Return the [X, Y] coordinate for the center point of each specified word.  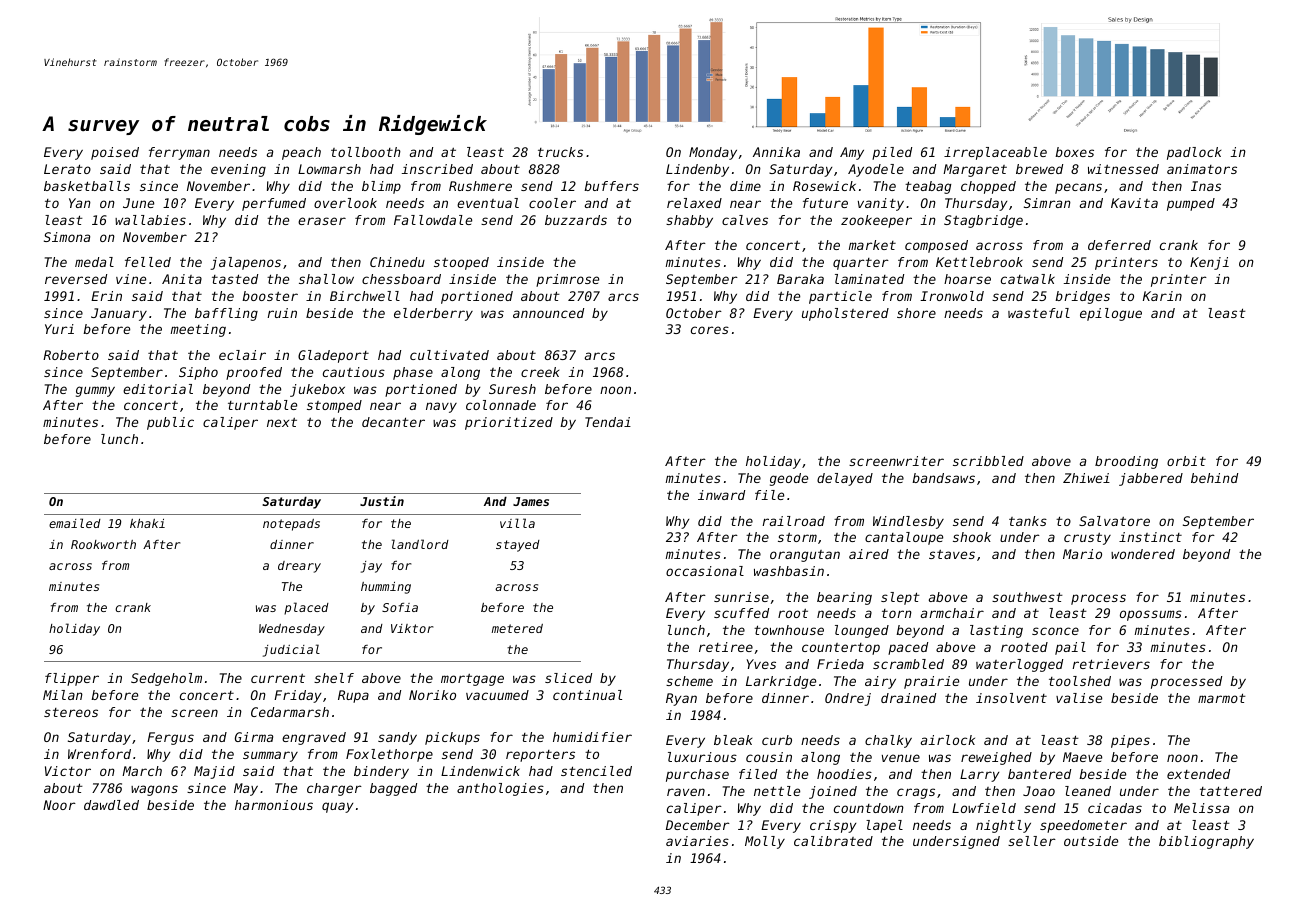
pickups [452, 738]
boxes [1074, 152]
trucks [560, 152]
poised [115, 153]
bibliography [1206, 842]
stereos [71, 712]
